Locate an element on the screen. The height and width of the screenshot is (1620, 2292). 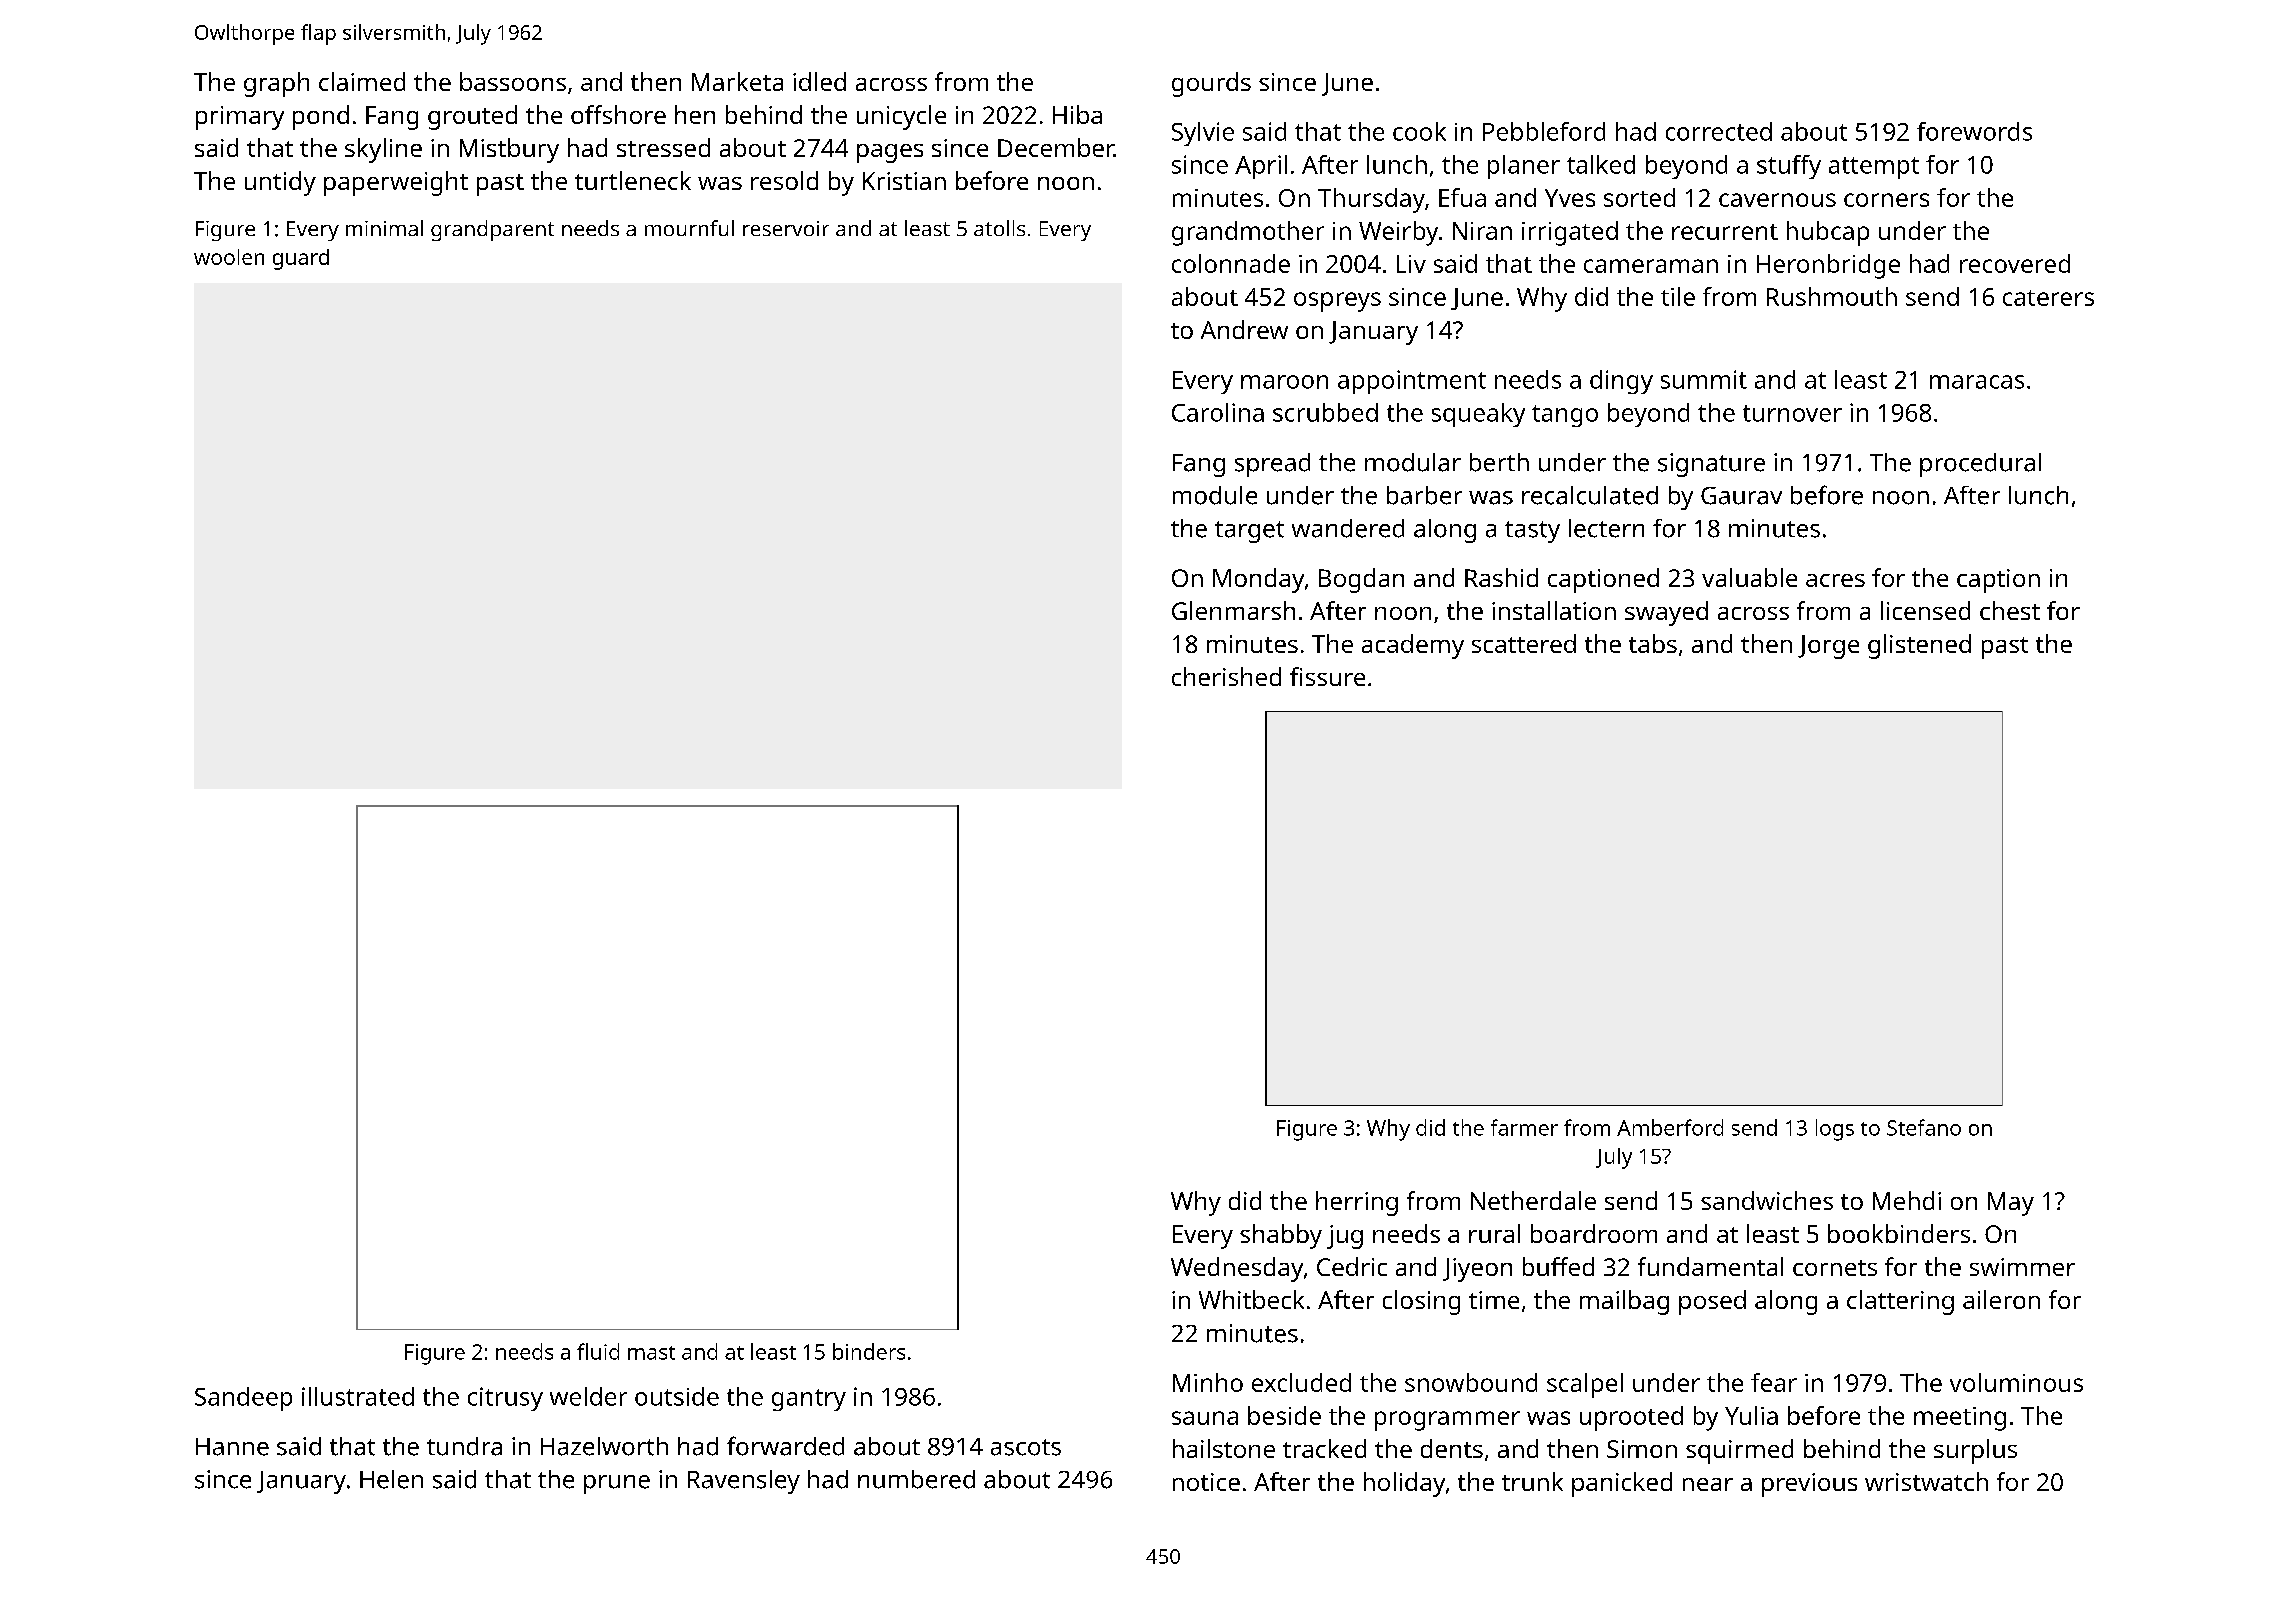
cherished is located at coordinates (1226, 676).
